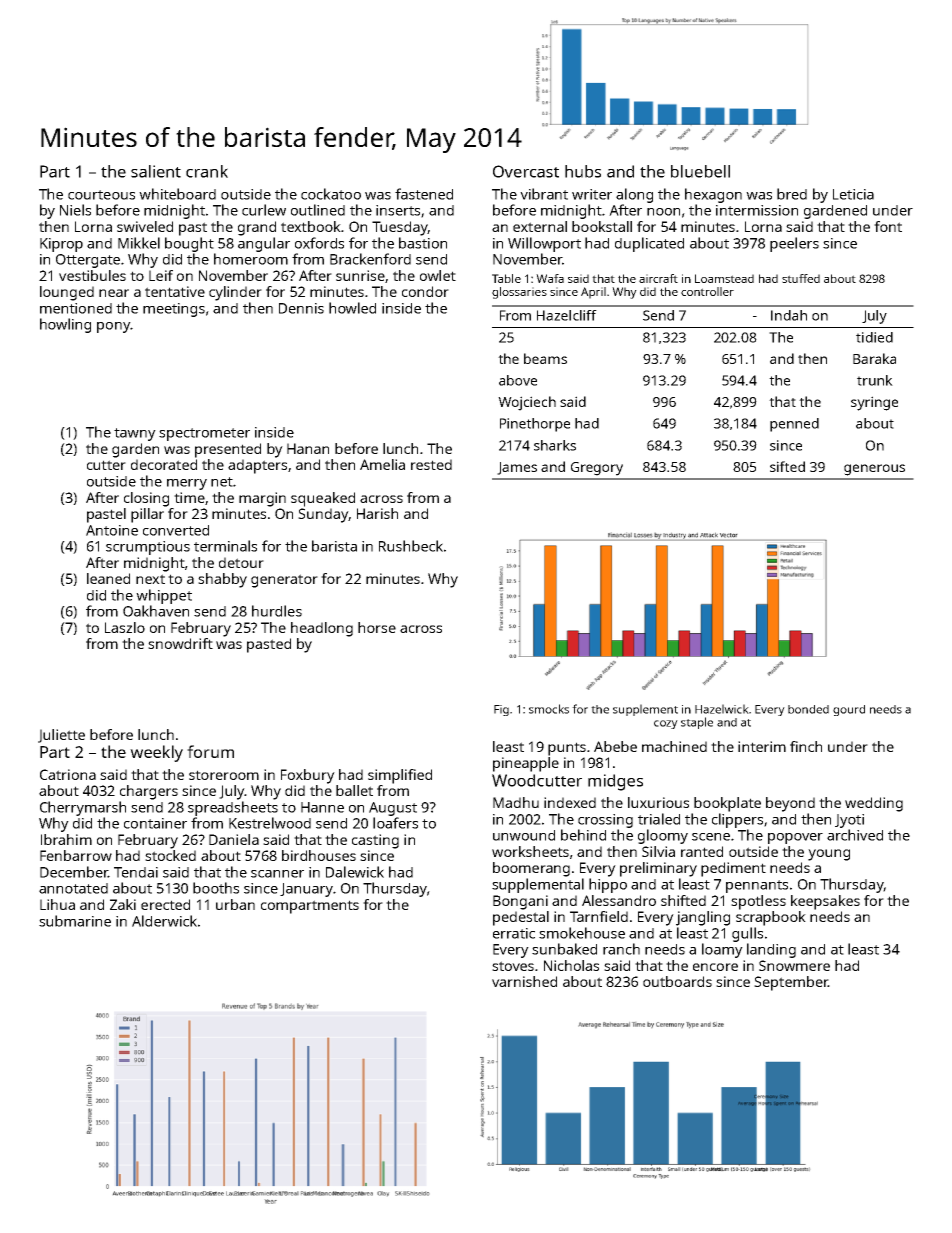  I want to click on cockatoo, so click(331, 194).
